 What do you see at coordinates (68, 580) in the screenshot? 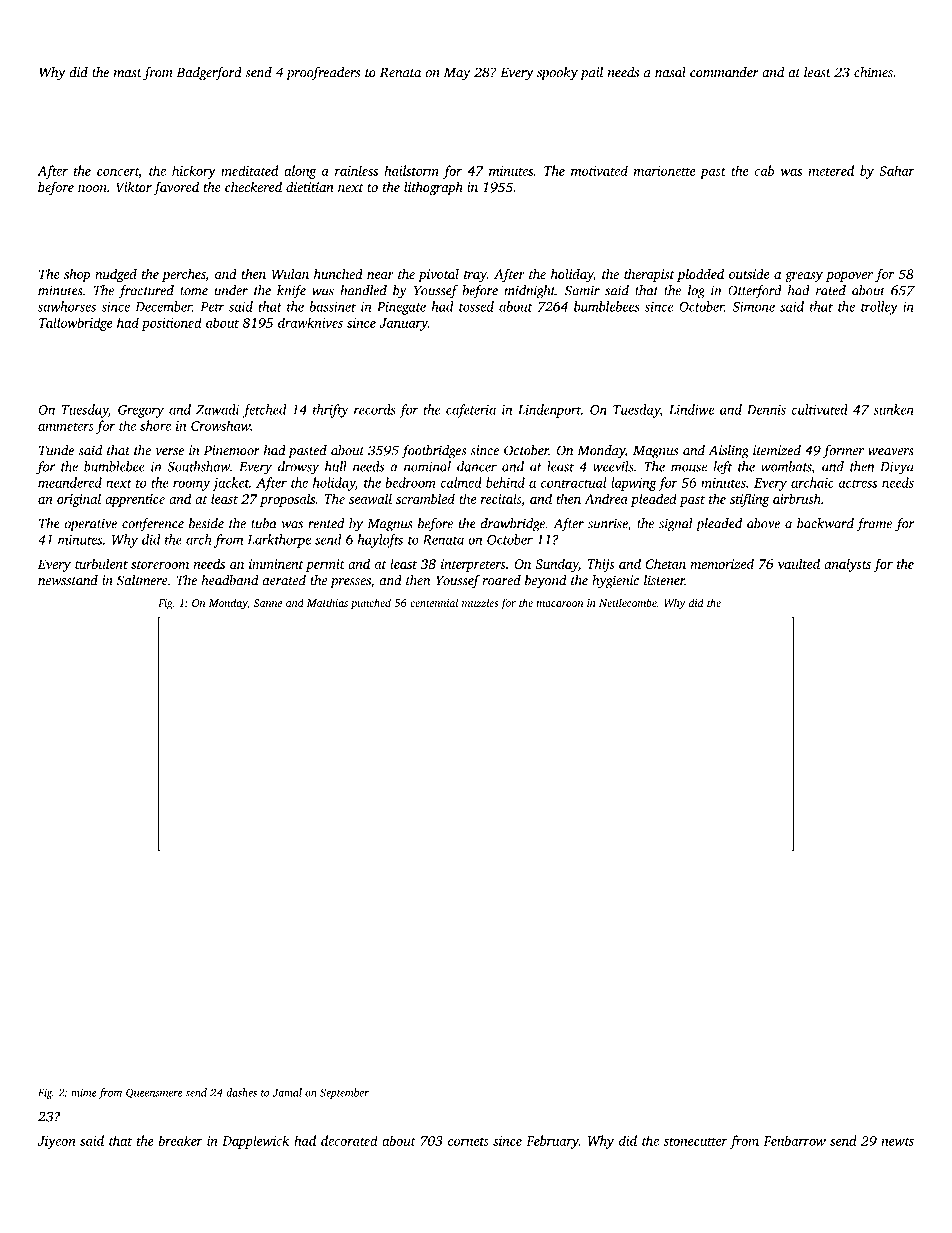
I see `newsstand` at bounding box center [68, 580].
